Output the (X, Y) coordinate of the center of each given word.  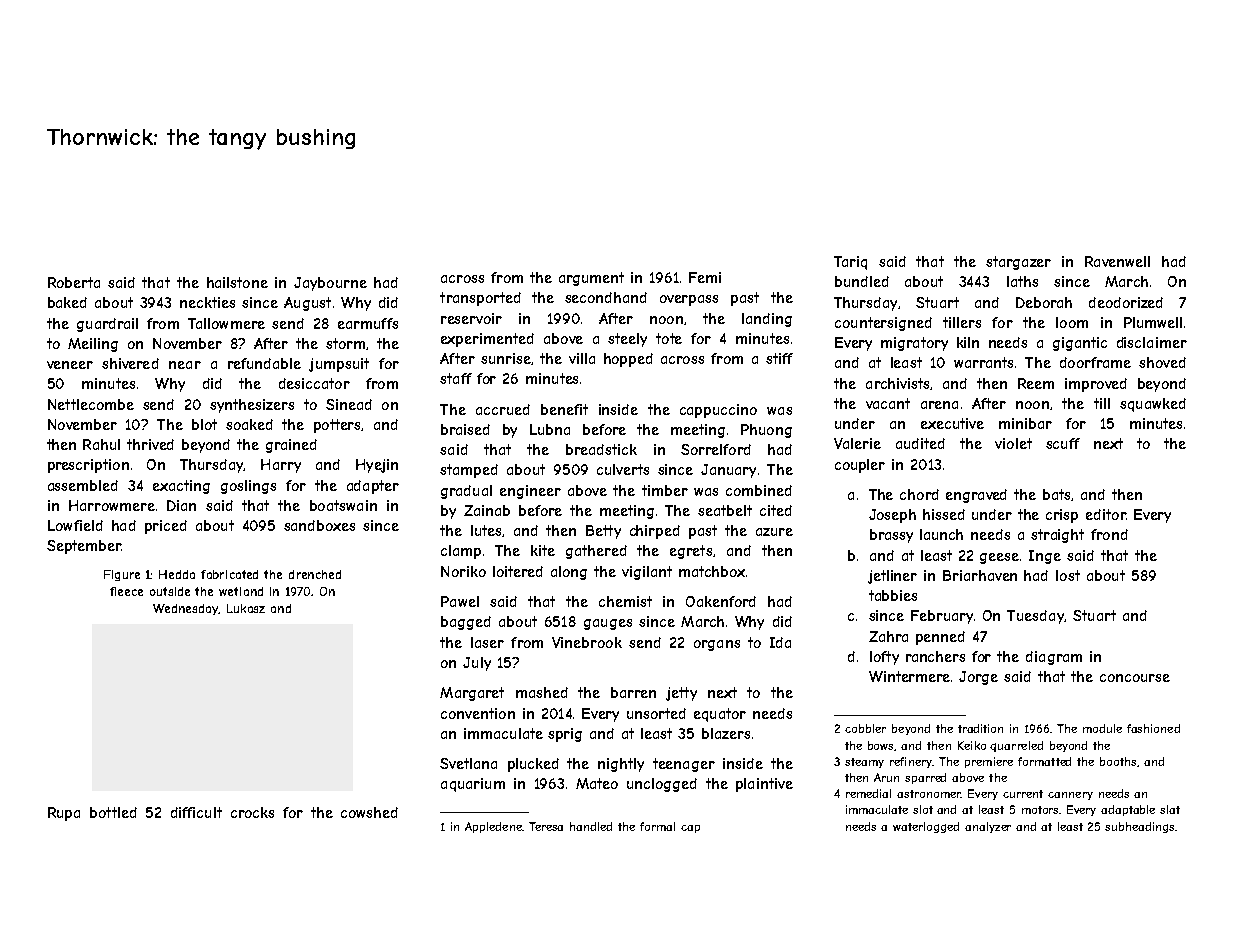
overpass (689, 300)
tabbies (893, 595)
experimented (487, 340)
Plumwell (1153, 322)
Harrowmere (112, 505)
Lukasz (246, 608)
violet (1013, 443)
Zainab (487, 510)
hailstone (237, 282)
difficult (196, 812)
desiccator (314, 383)
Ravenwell (1117, 261)
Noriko (463, 571)
